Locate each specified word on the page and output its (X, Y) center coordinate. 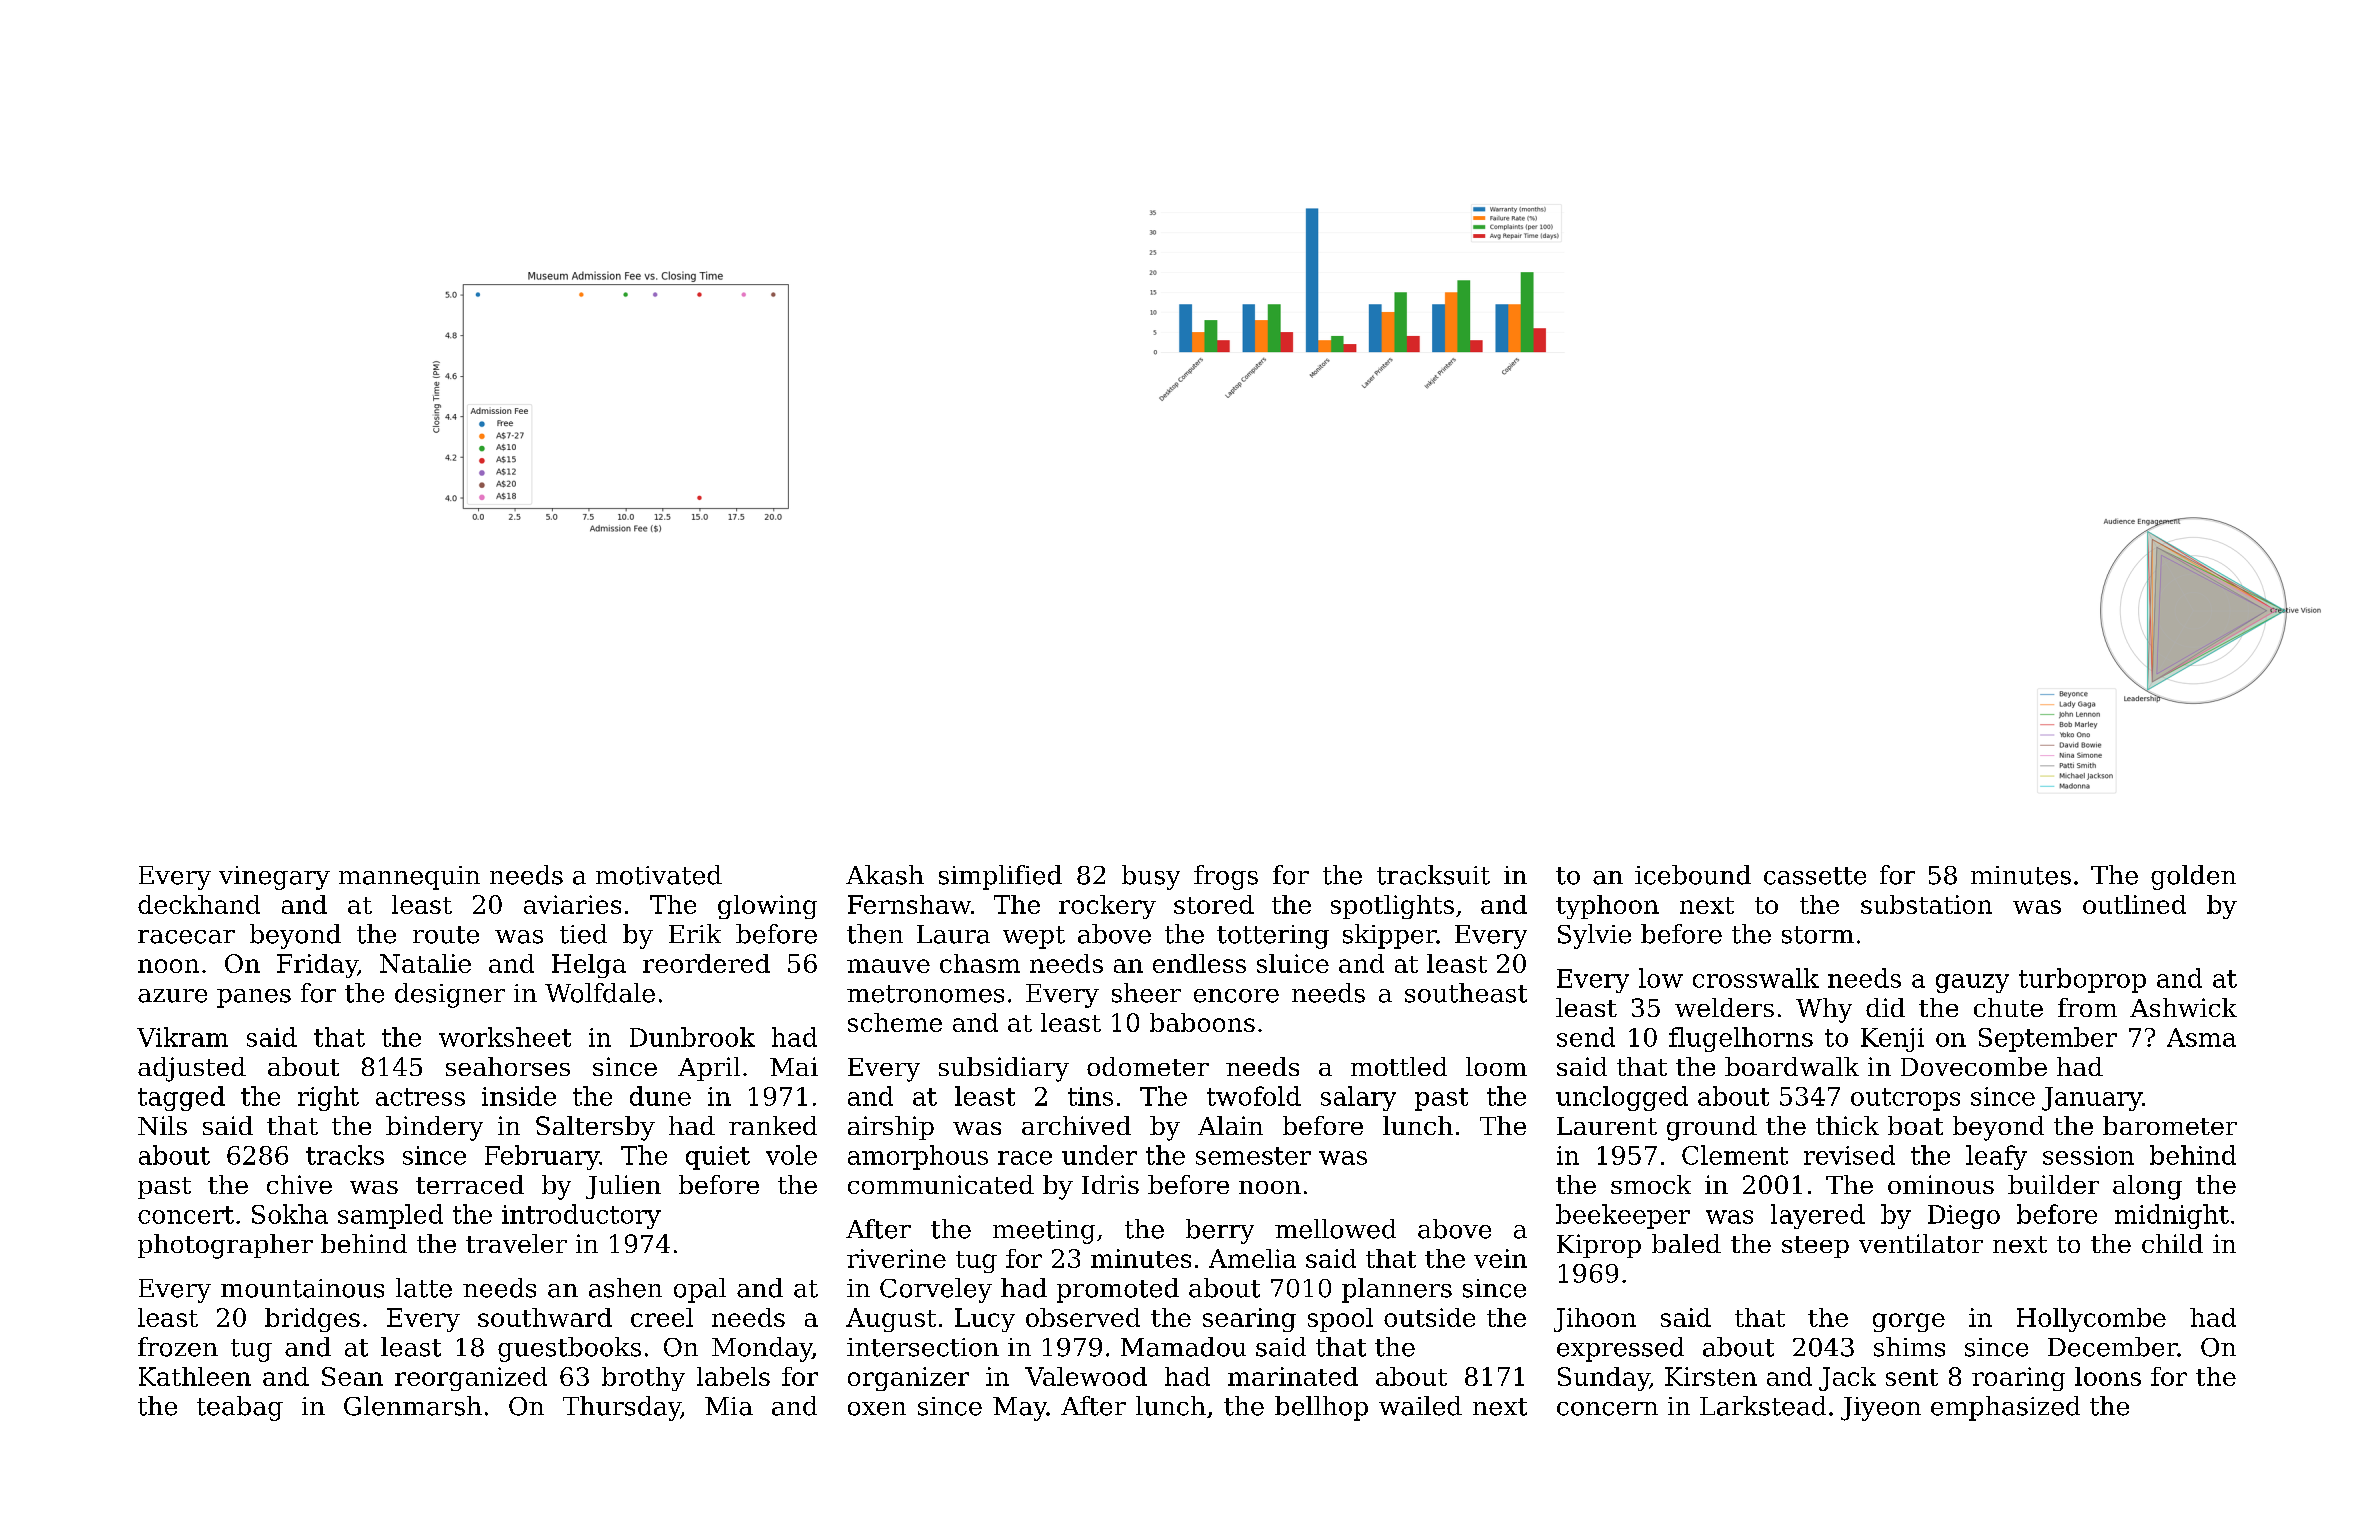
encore (1236, 996)
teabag (240, 1408)
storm (1818, 935)
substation (1926, 904)
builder (2053, 1184)
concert (186, 1215)
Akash (885, 875)
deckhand (199, 904)
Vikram (182, 1037)
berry (1220, 1231)
